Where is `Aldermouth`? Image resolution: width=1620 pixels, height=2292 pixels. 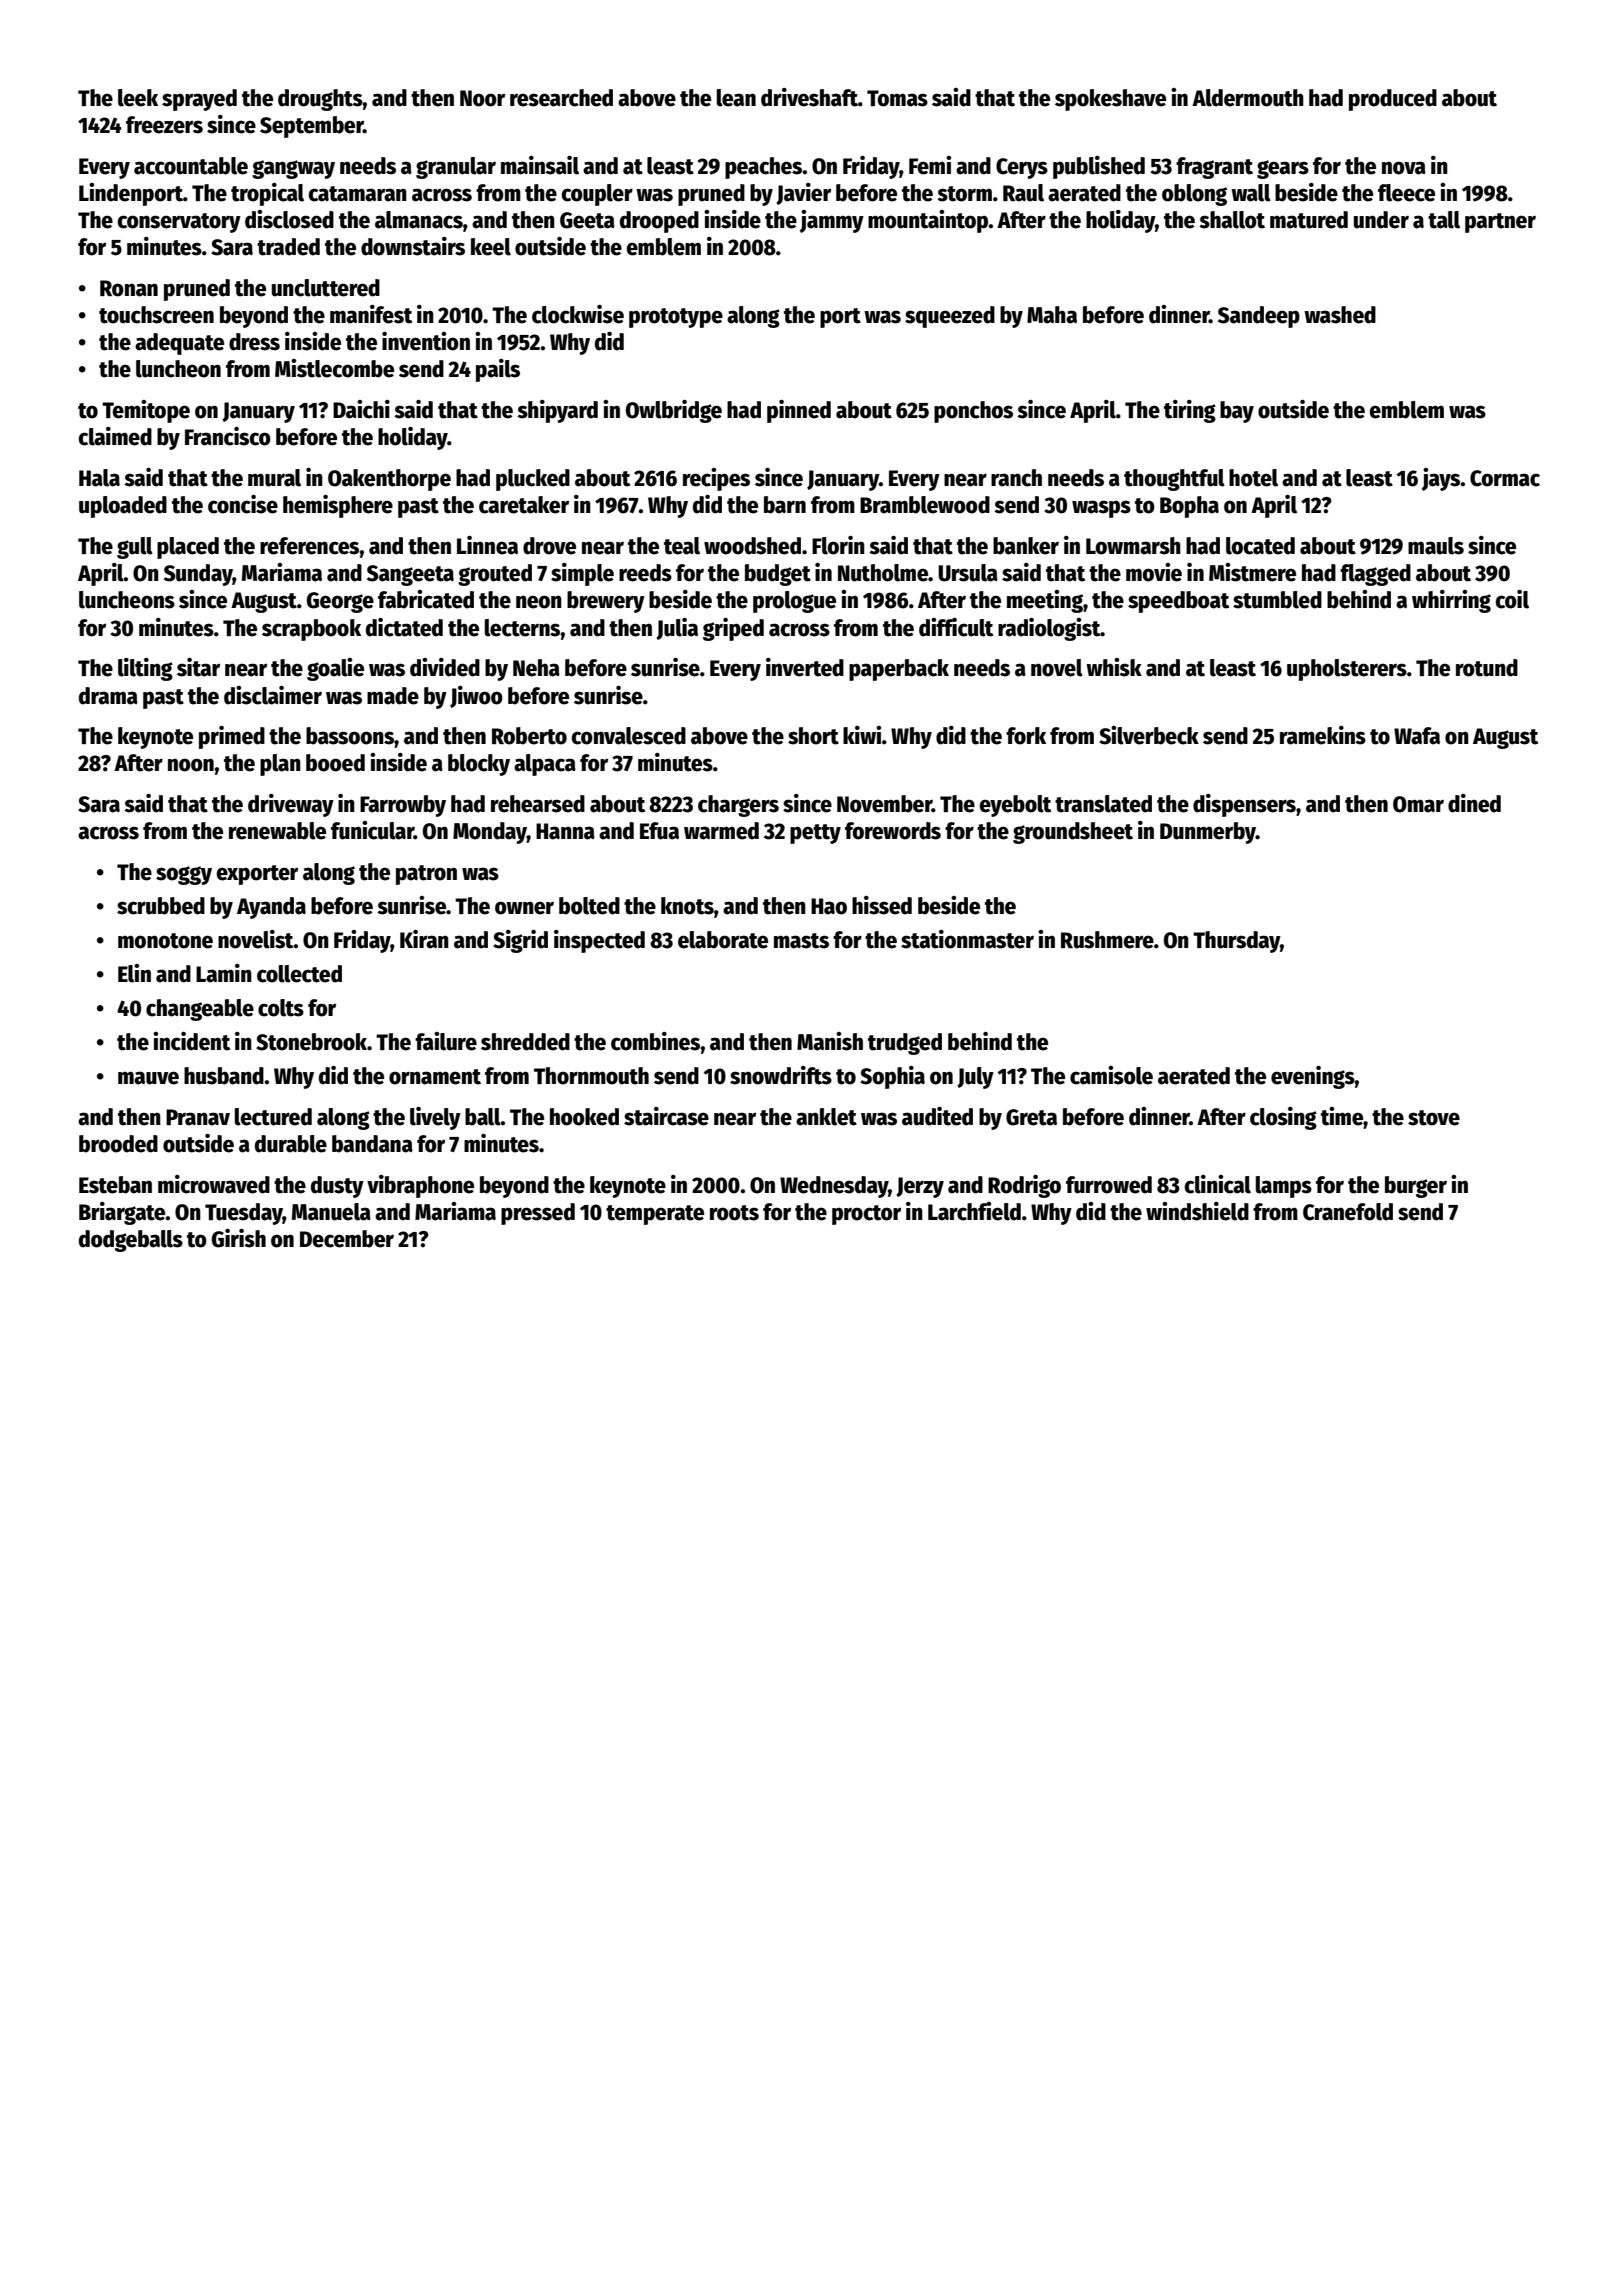
Aldermouth is located at coordinates (1248, 98).
